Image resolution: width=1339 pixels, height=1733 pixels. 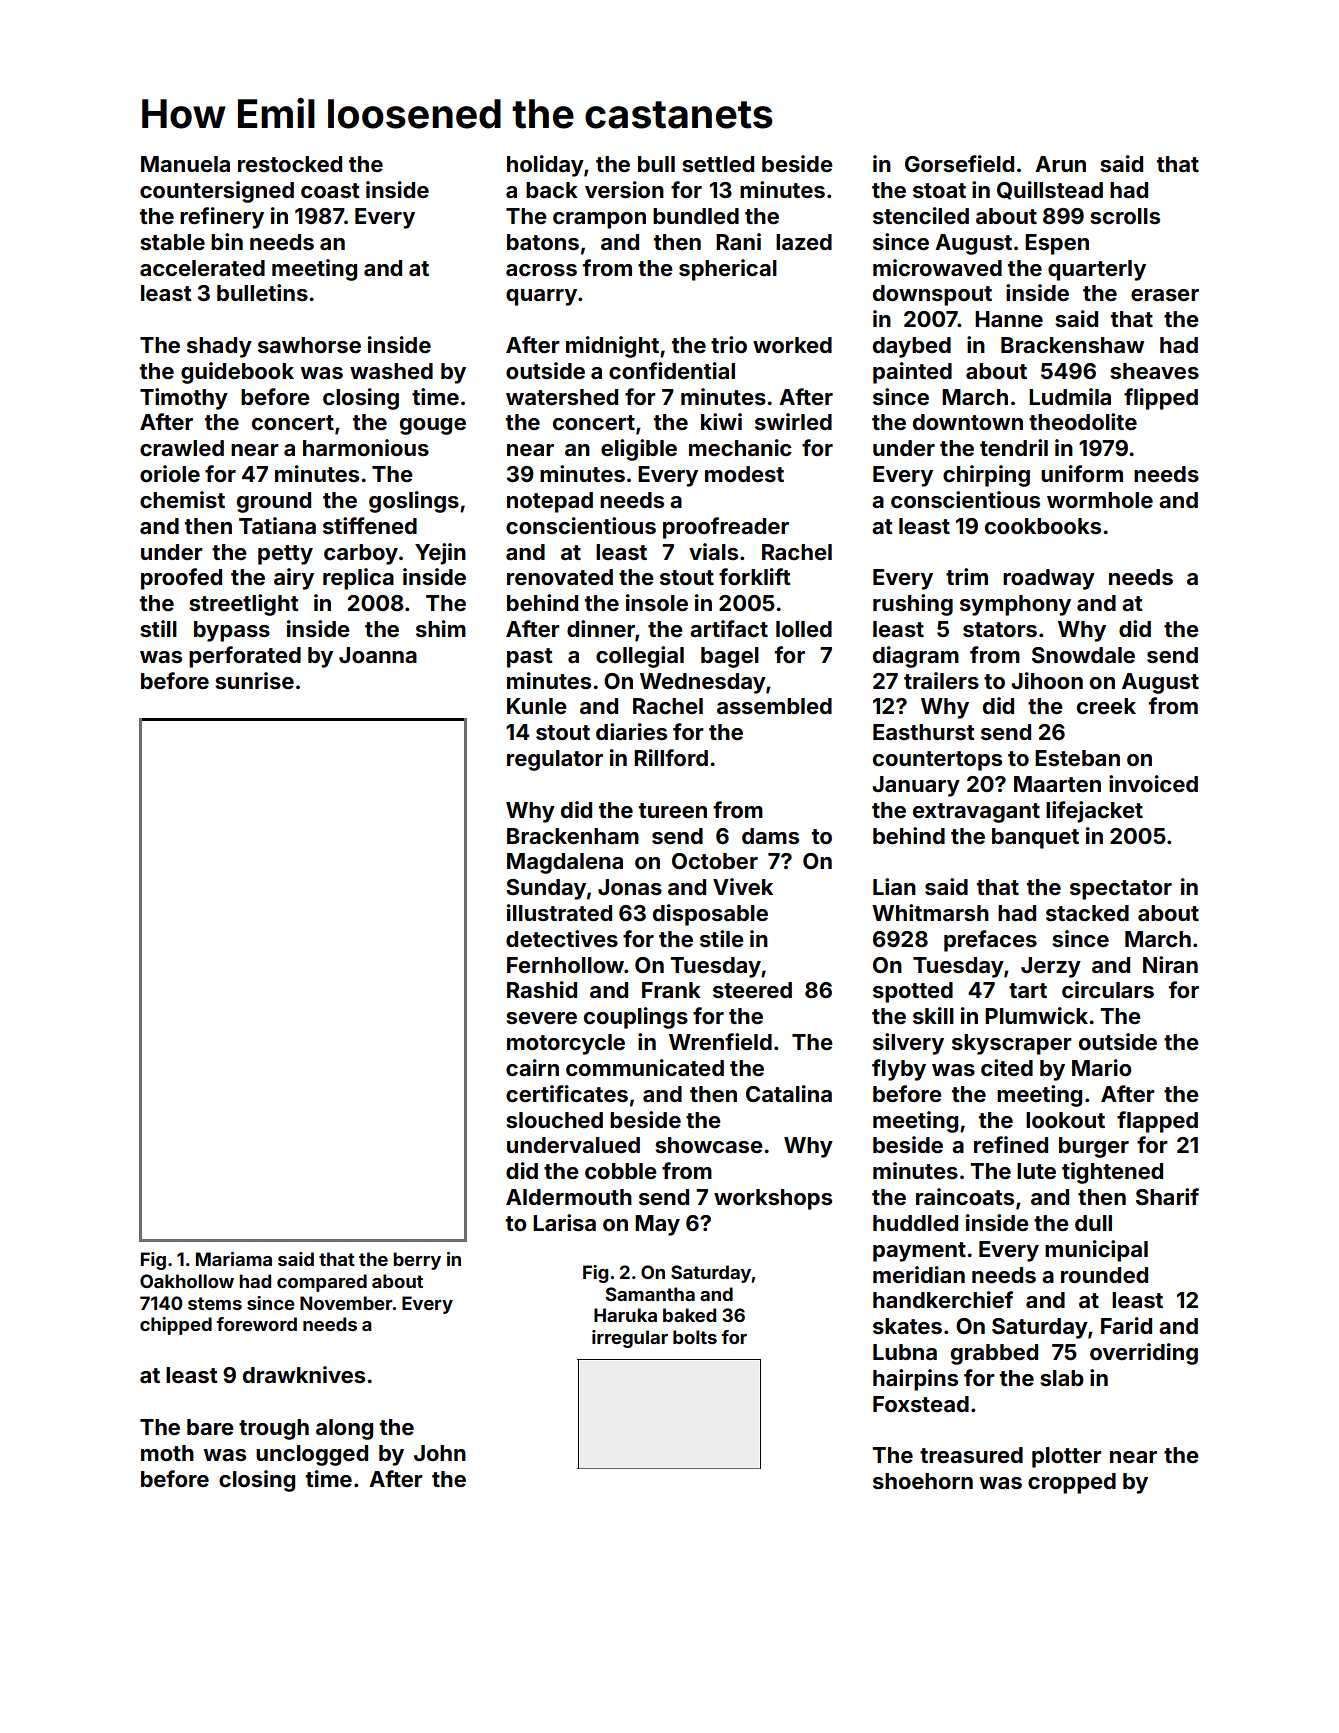 What do you see at coordinates (417, 1261) in the image?
I see `berry` at bounding box center [417, 1261].
